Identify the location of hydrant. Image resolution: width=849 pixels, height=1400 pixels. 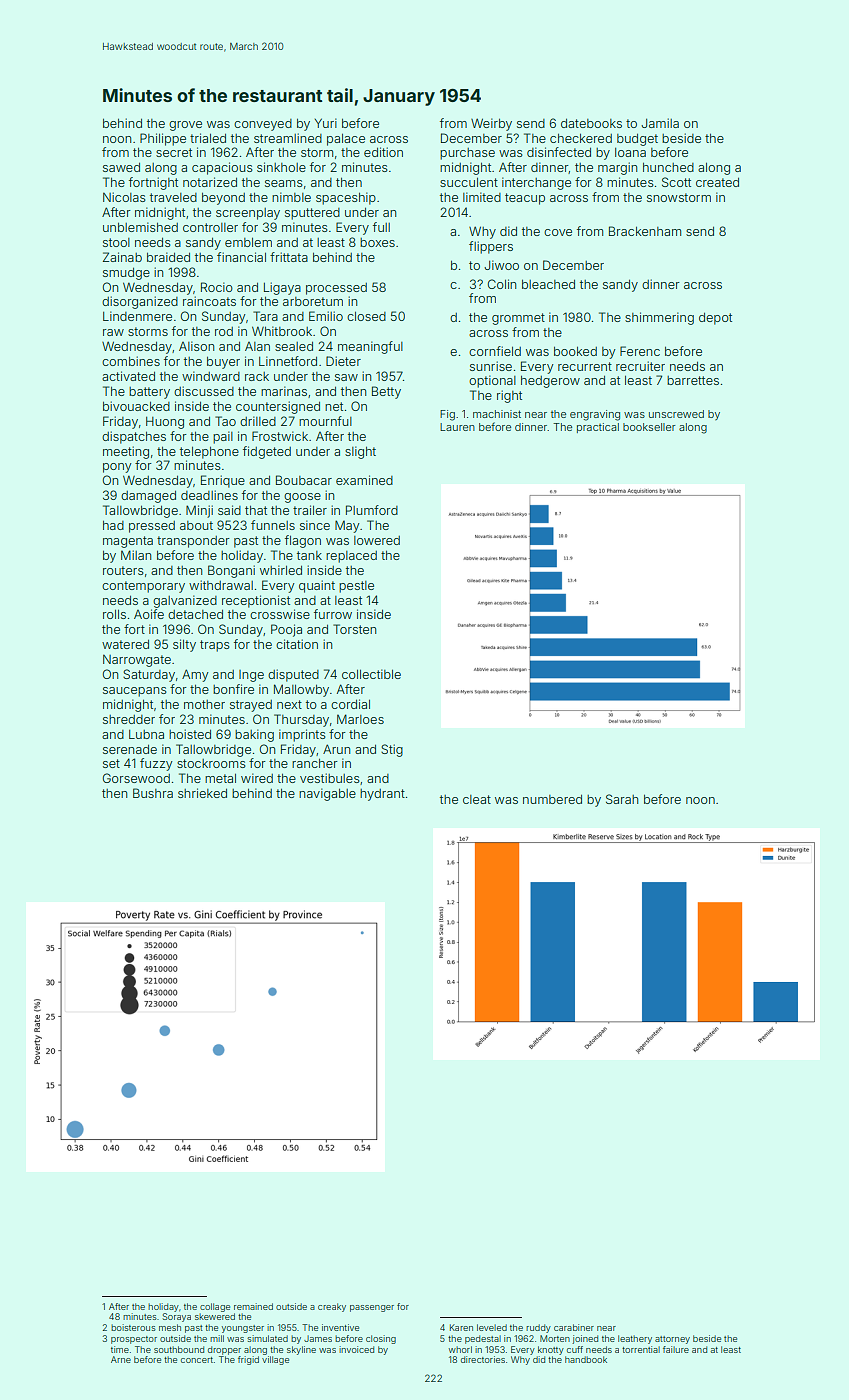
(382, 795).
